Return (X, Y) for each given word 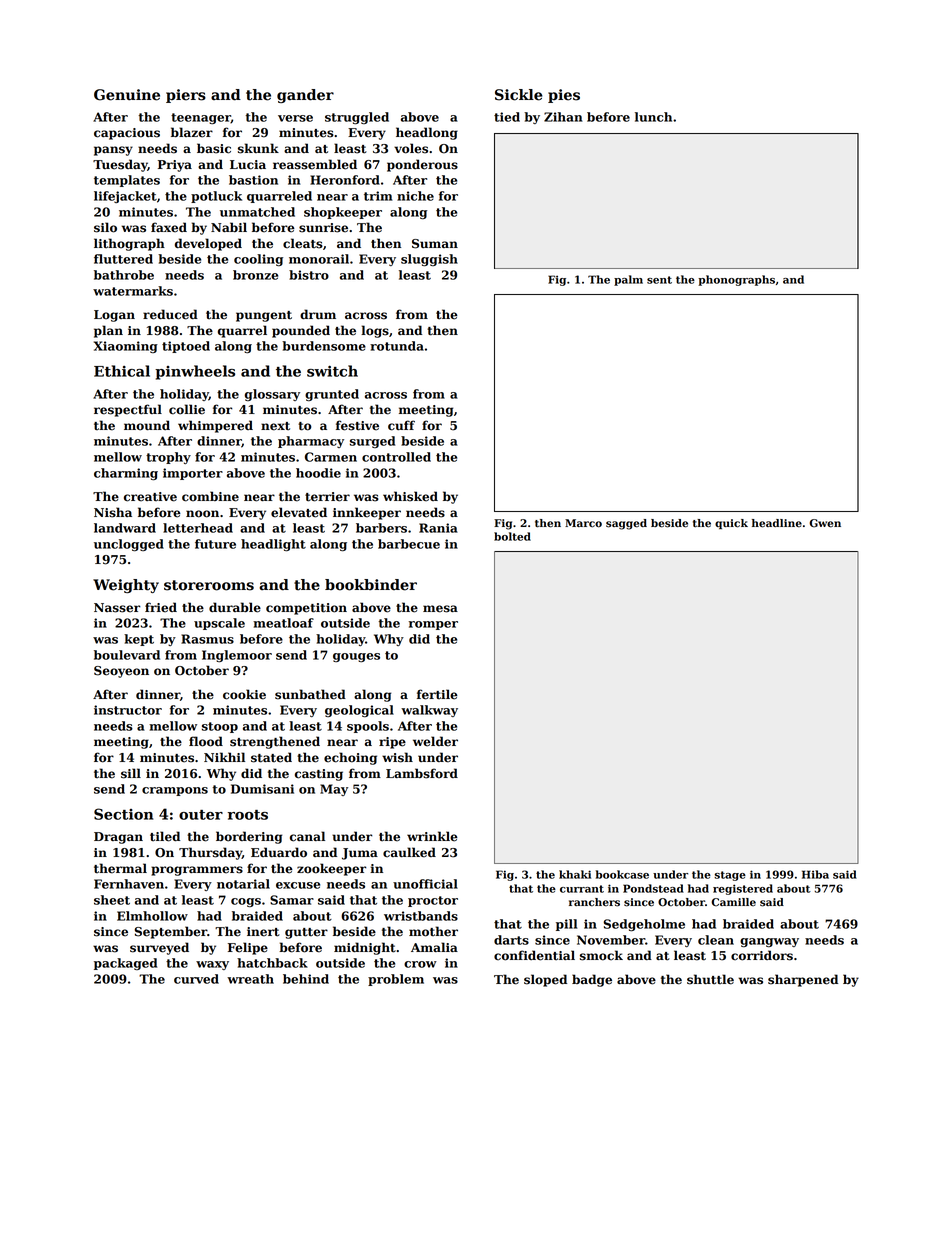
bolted (512, 536)
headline (777, 523)
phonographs (736, 280)
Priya (175, 166)
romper (433, 625)
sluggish (429, 260)
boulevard (127, 655)
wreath (250, 979)
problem (396, 980)
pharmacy (311, 442)
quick (731, 524)
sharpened (803, 980)
